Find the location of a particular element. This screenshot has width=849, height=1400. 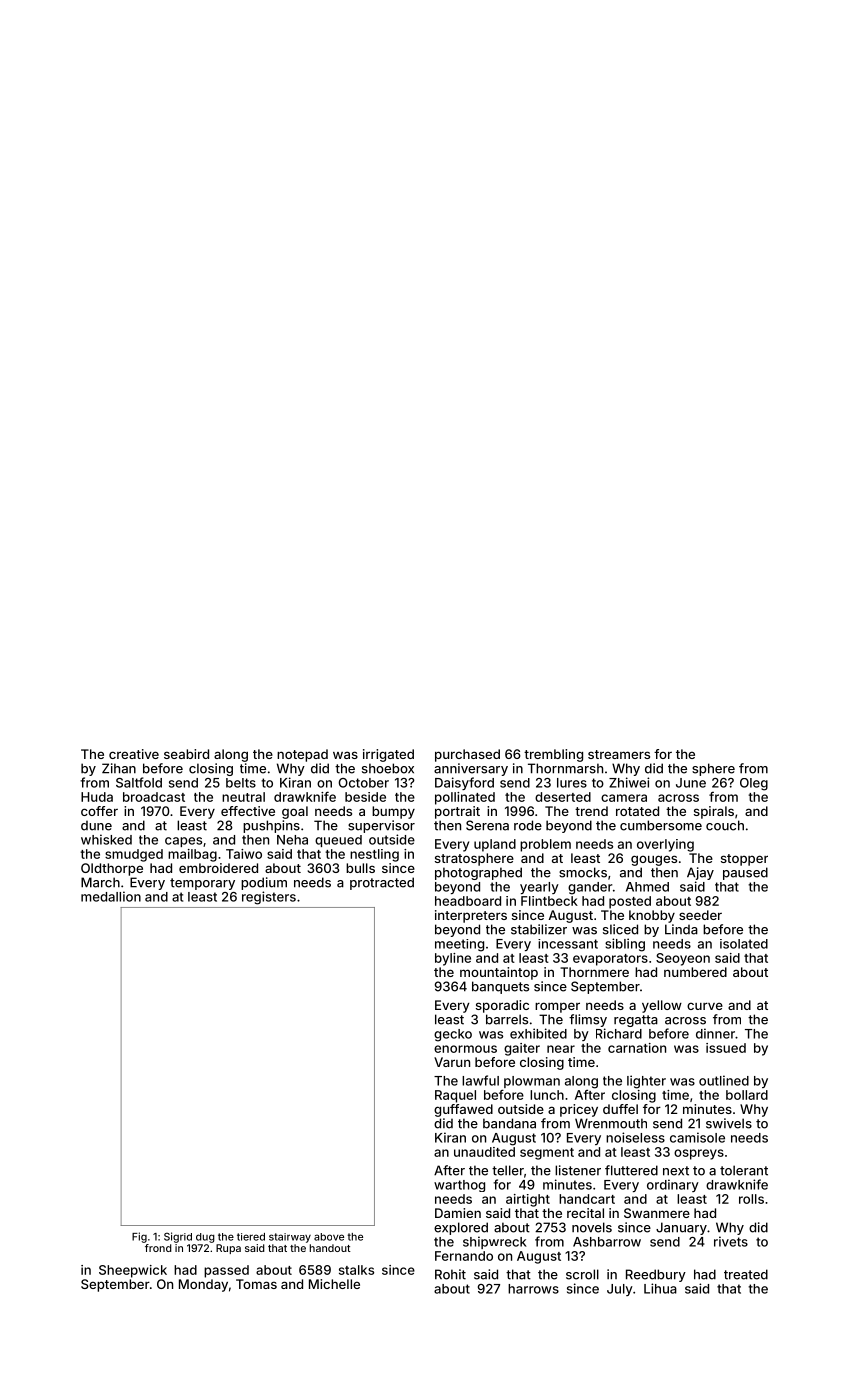

Zihan is located at coordinates (119, 768).
